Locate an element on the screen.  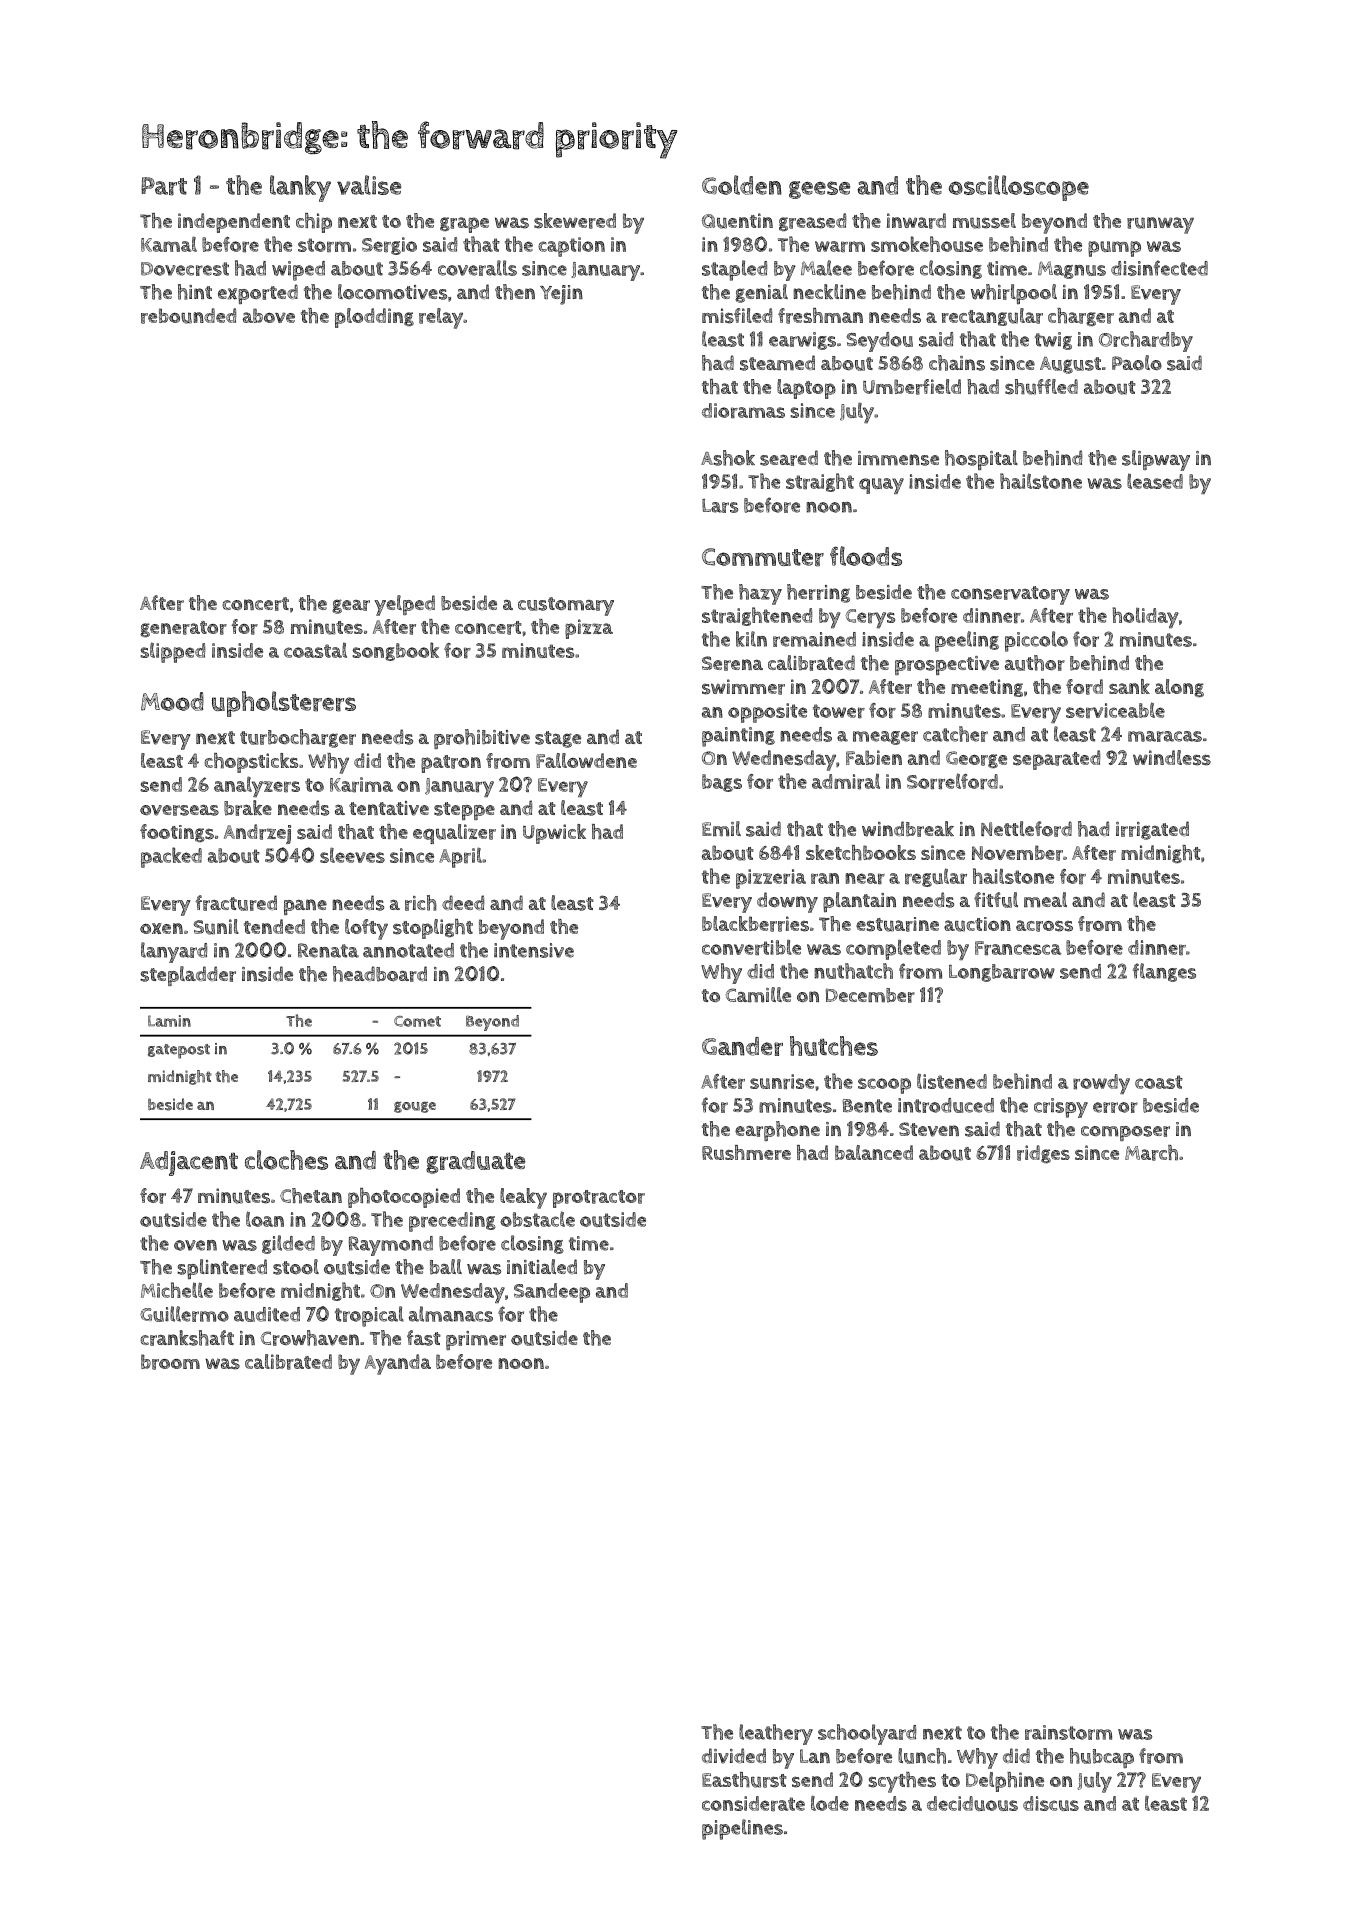
pipelines is located at coordinates (742, 1829).
